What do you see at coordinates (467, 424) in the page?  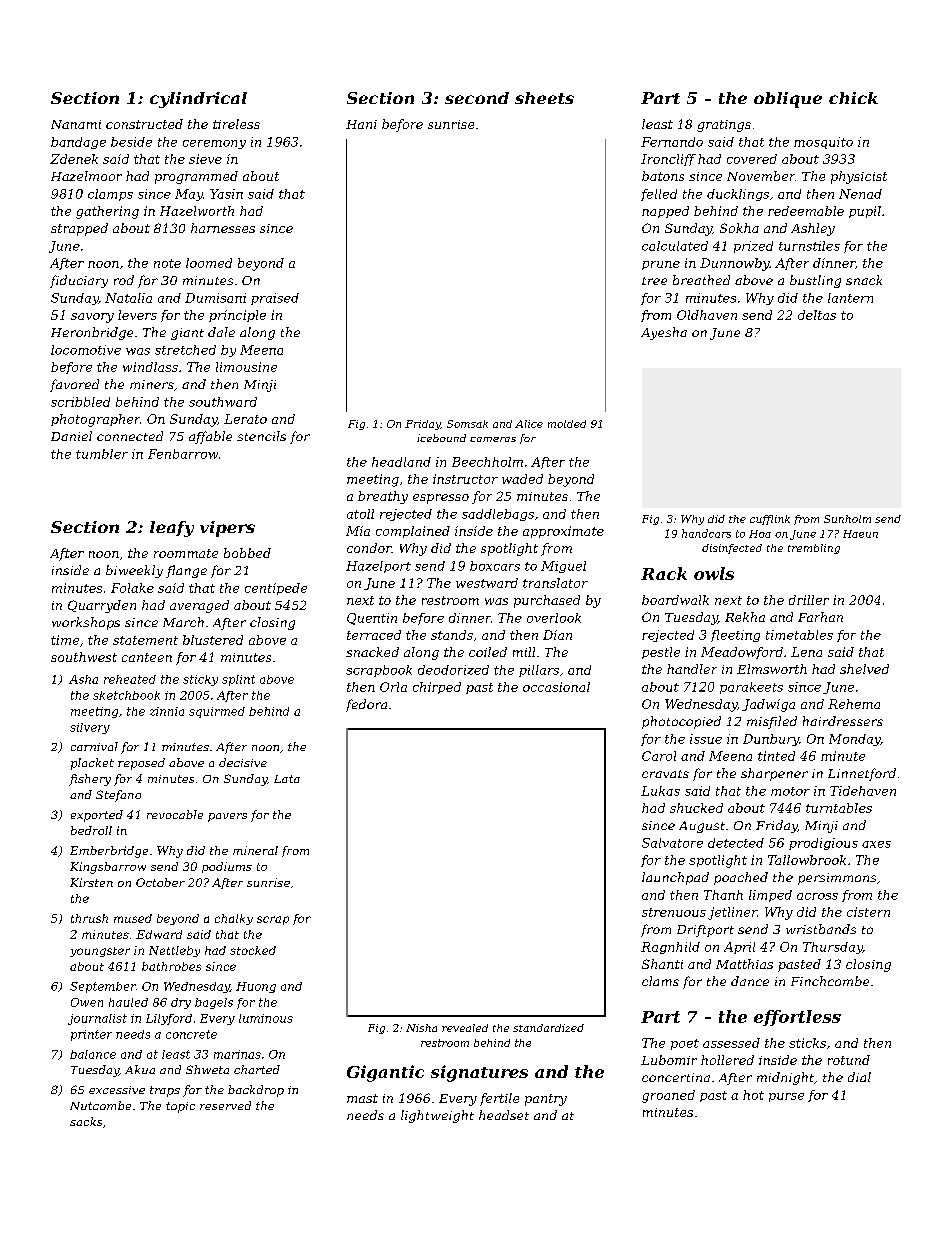 I see `Somsak` at bounding box center [467, 424].
